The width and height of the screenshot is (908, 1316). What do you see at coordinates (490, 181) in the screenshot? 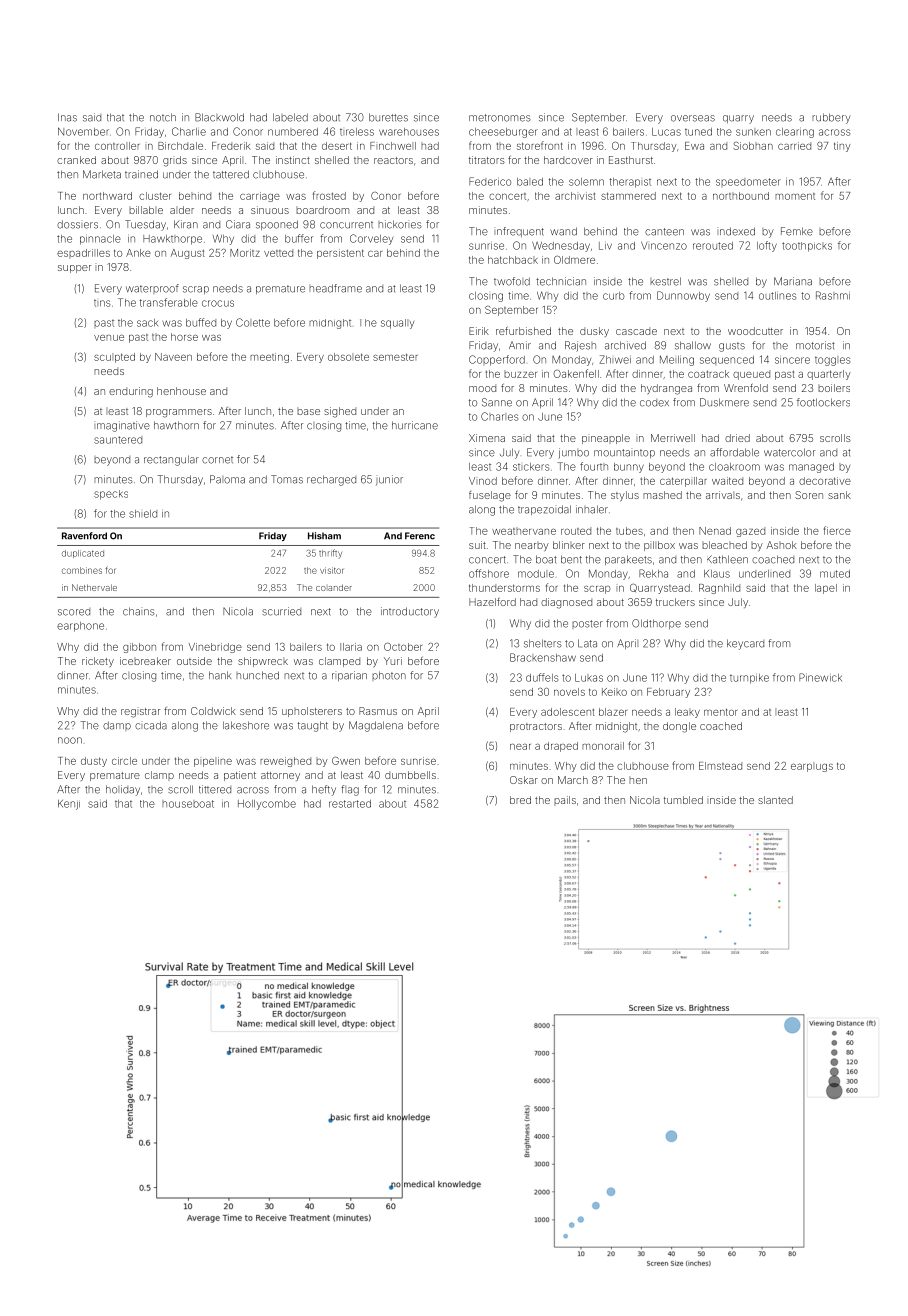
I see `Federico` at bounding box center [490, 181].
